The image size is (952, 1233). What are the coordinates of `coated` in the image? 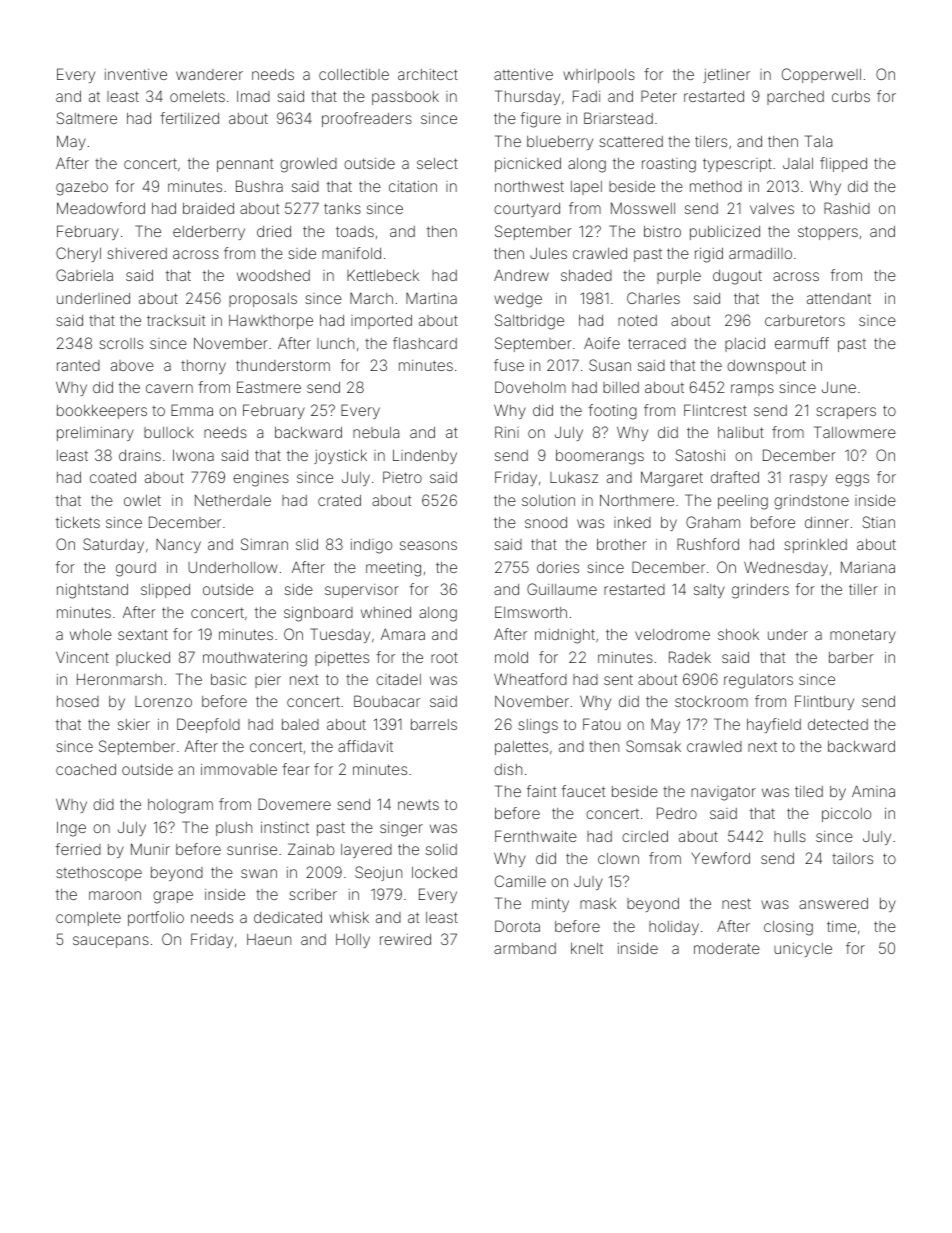 It's located at (113, 477).
